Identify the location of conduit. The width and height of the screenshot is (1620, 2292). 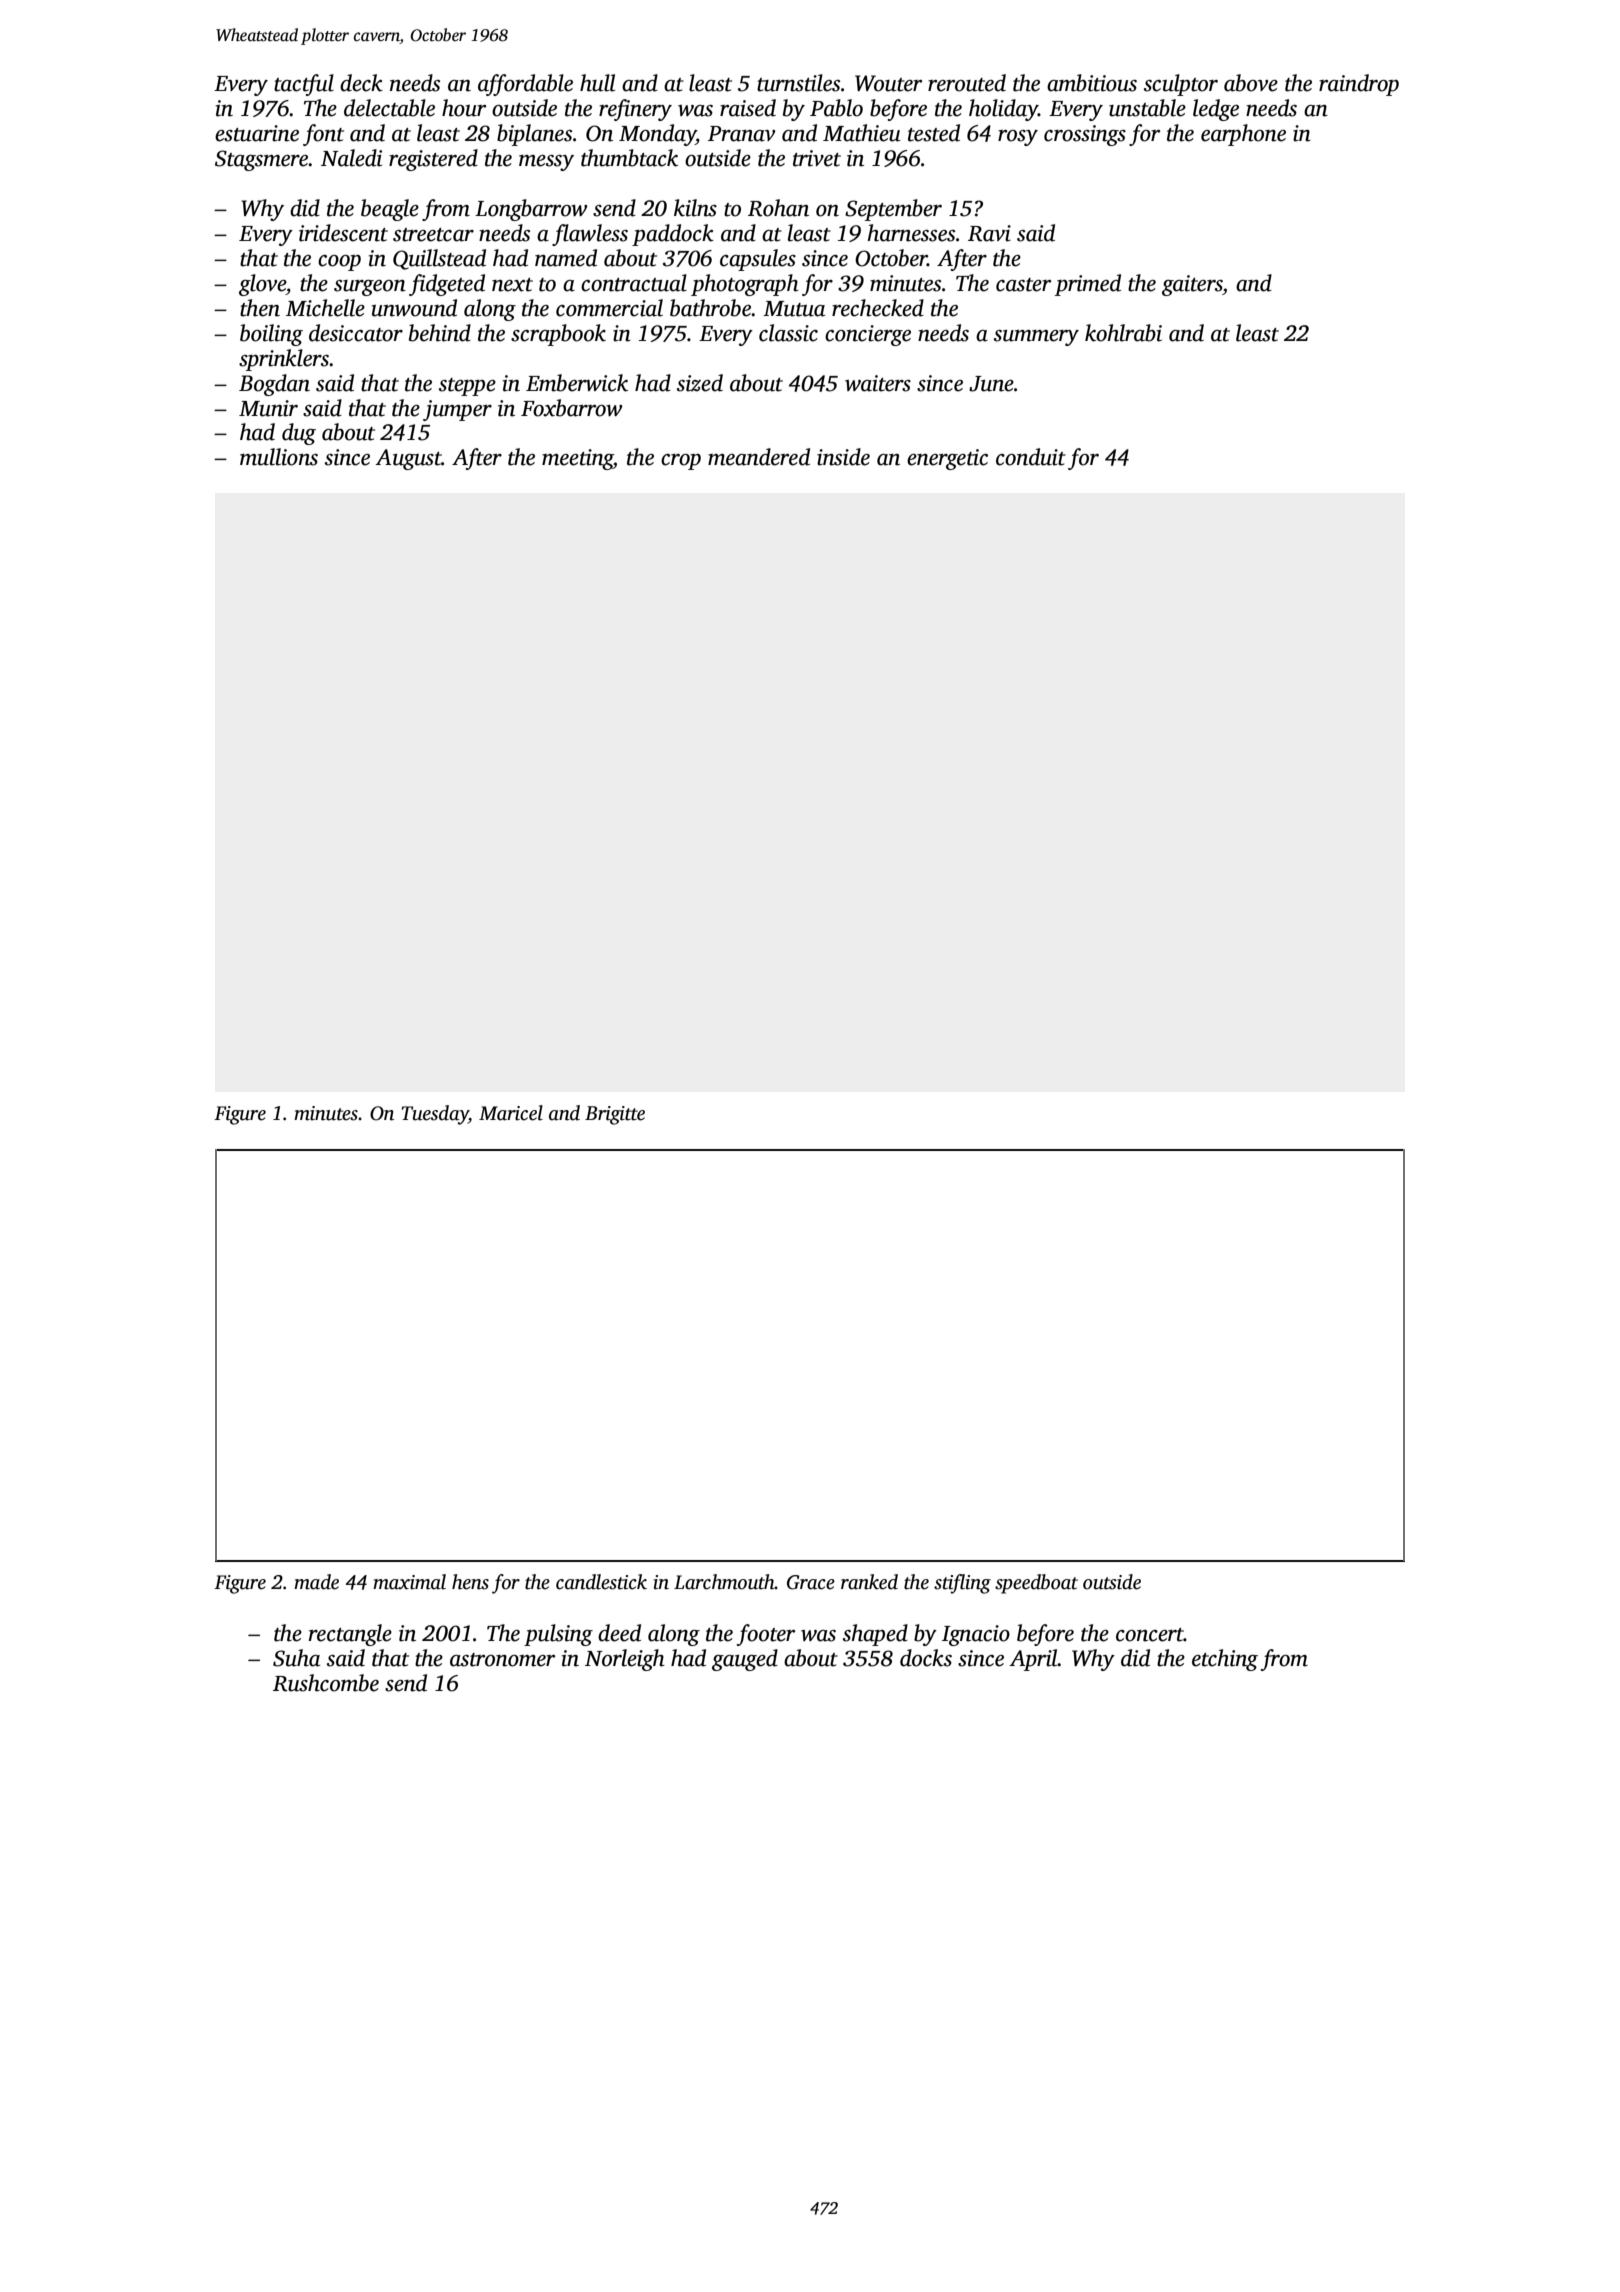
(1031, 457).
